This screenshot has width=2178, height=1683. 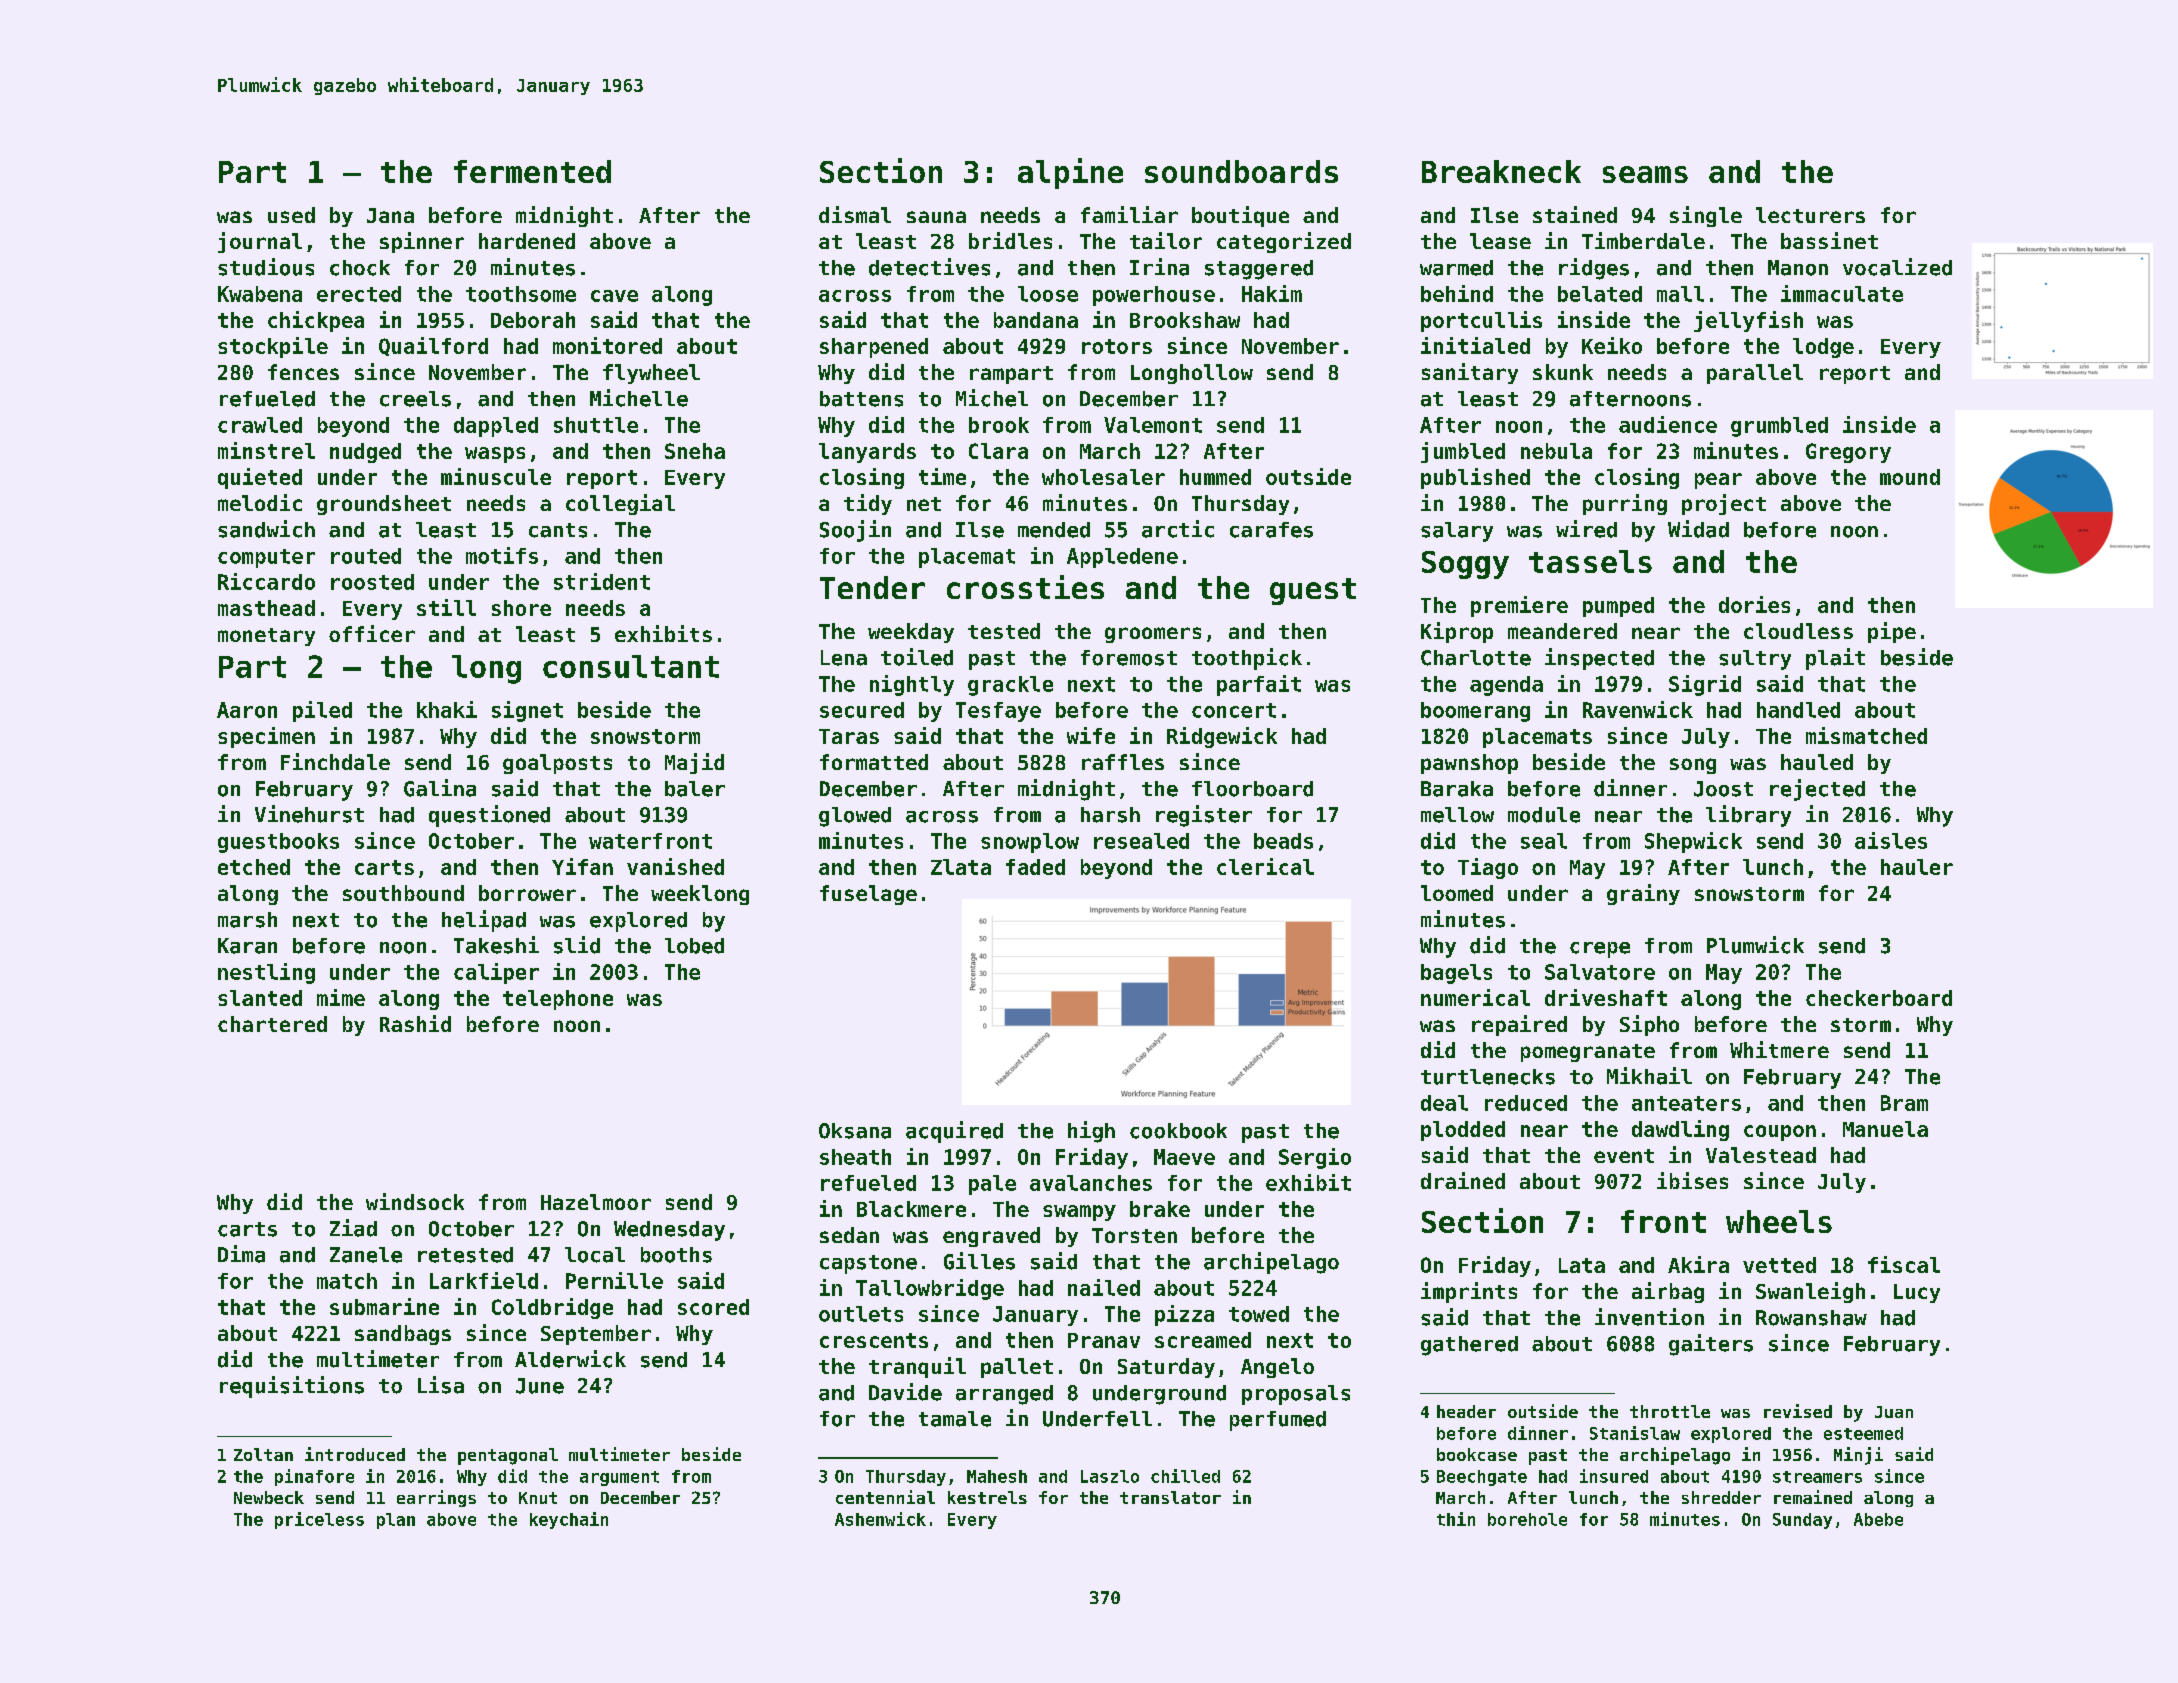 I want to click on nebula, so click(x=1556, y=451).
